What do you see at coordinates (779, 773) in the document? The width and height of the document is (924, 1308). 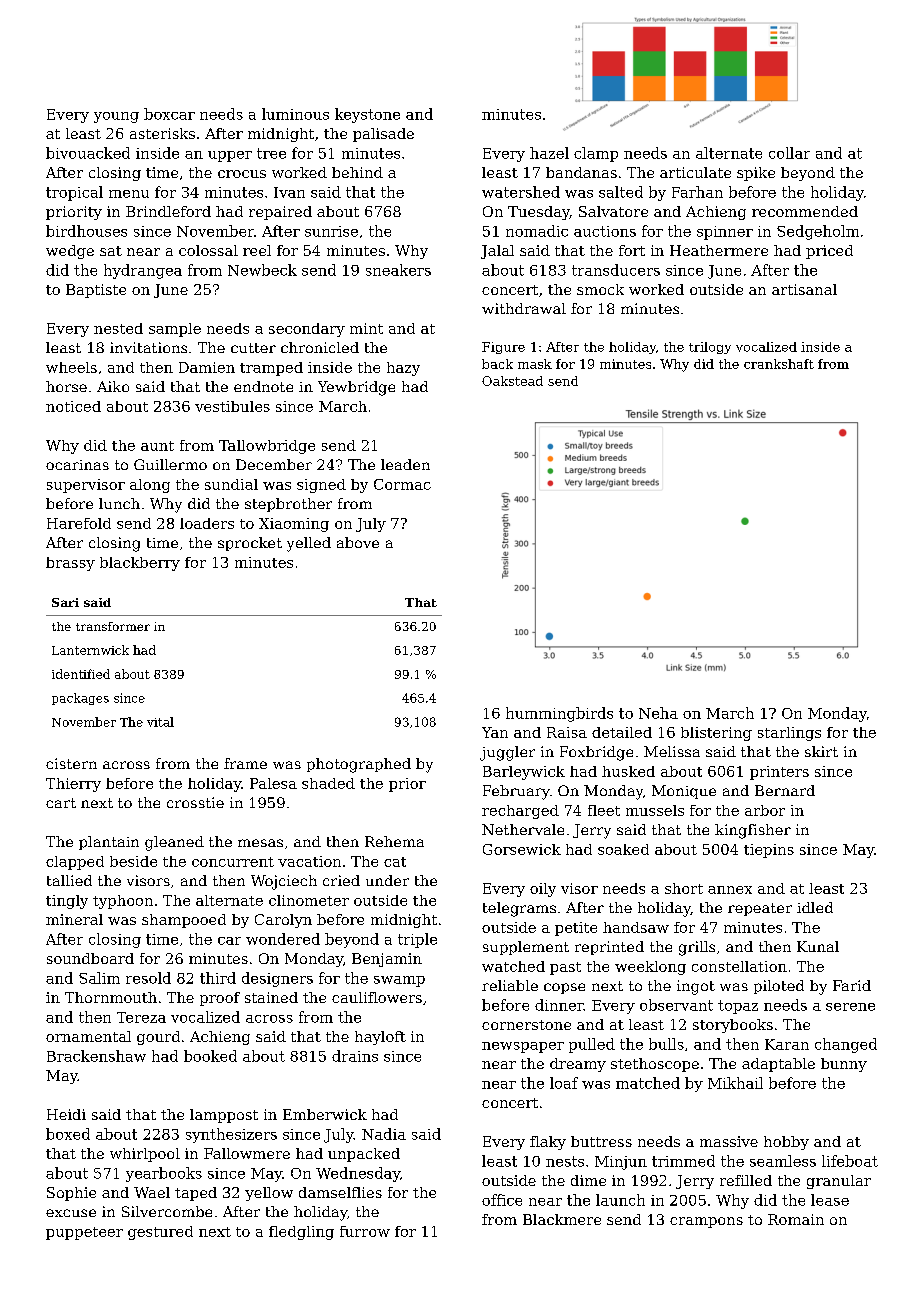 I see `printers` at bounding box center [779, 773].
